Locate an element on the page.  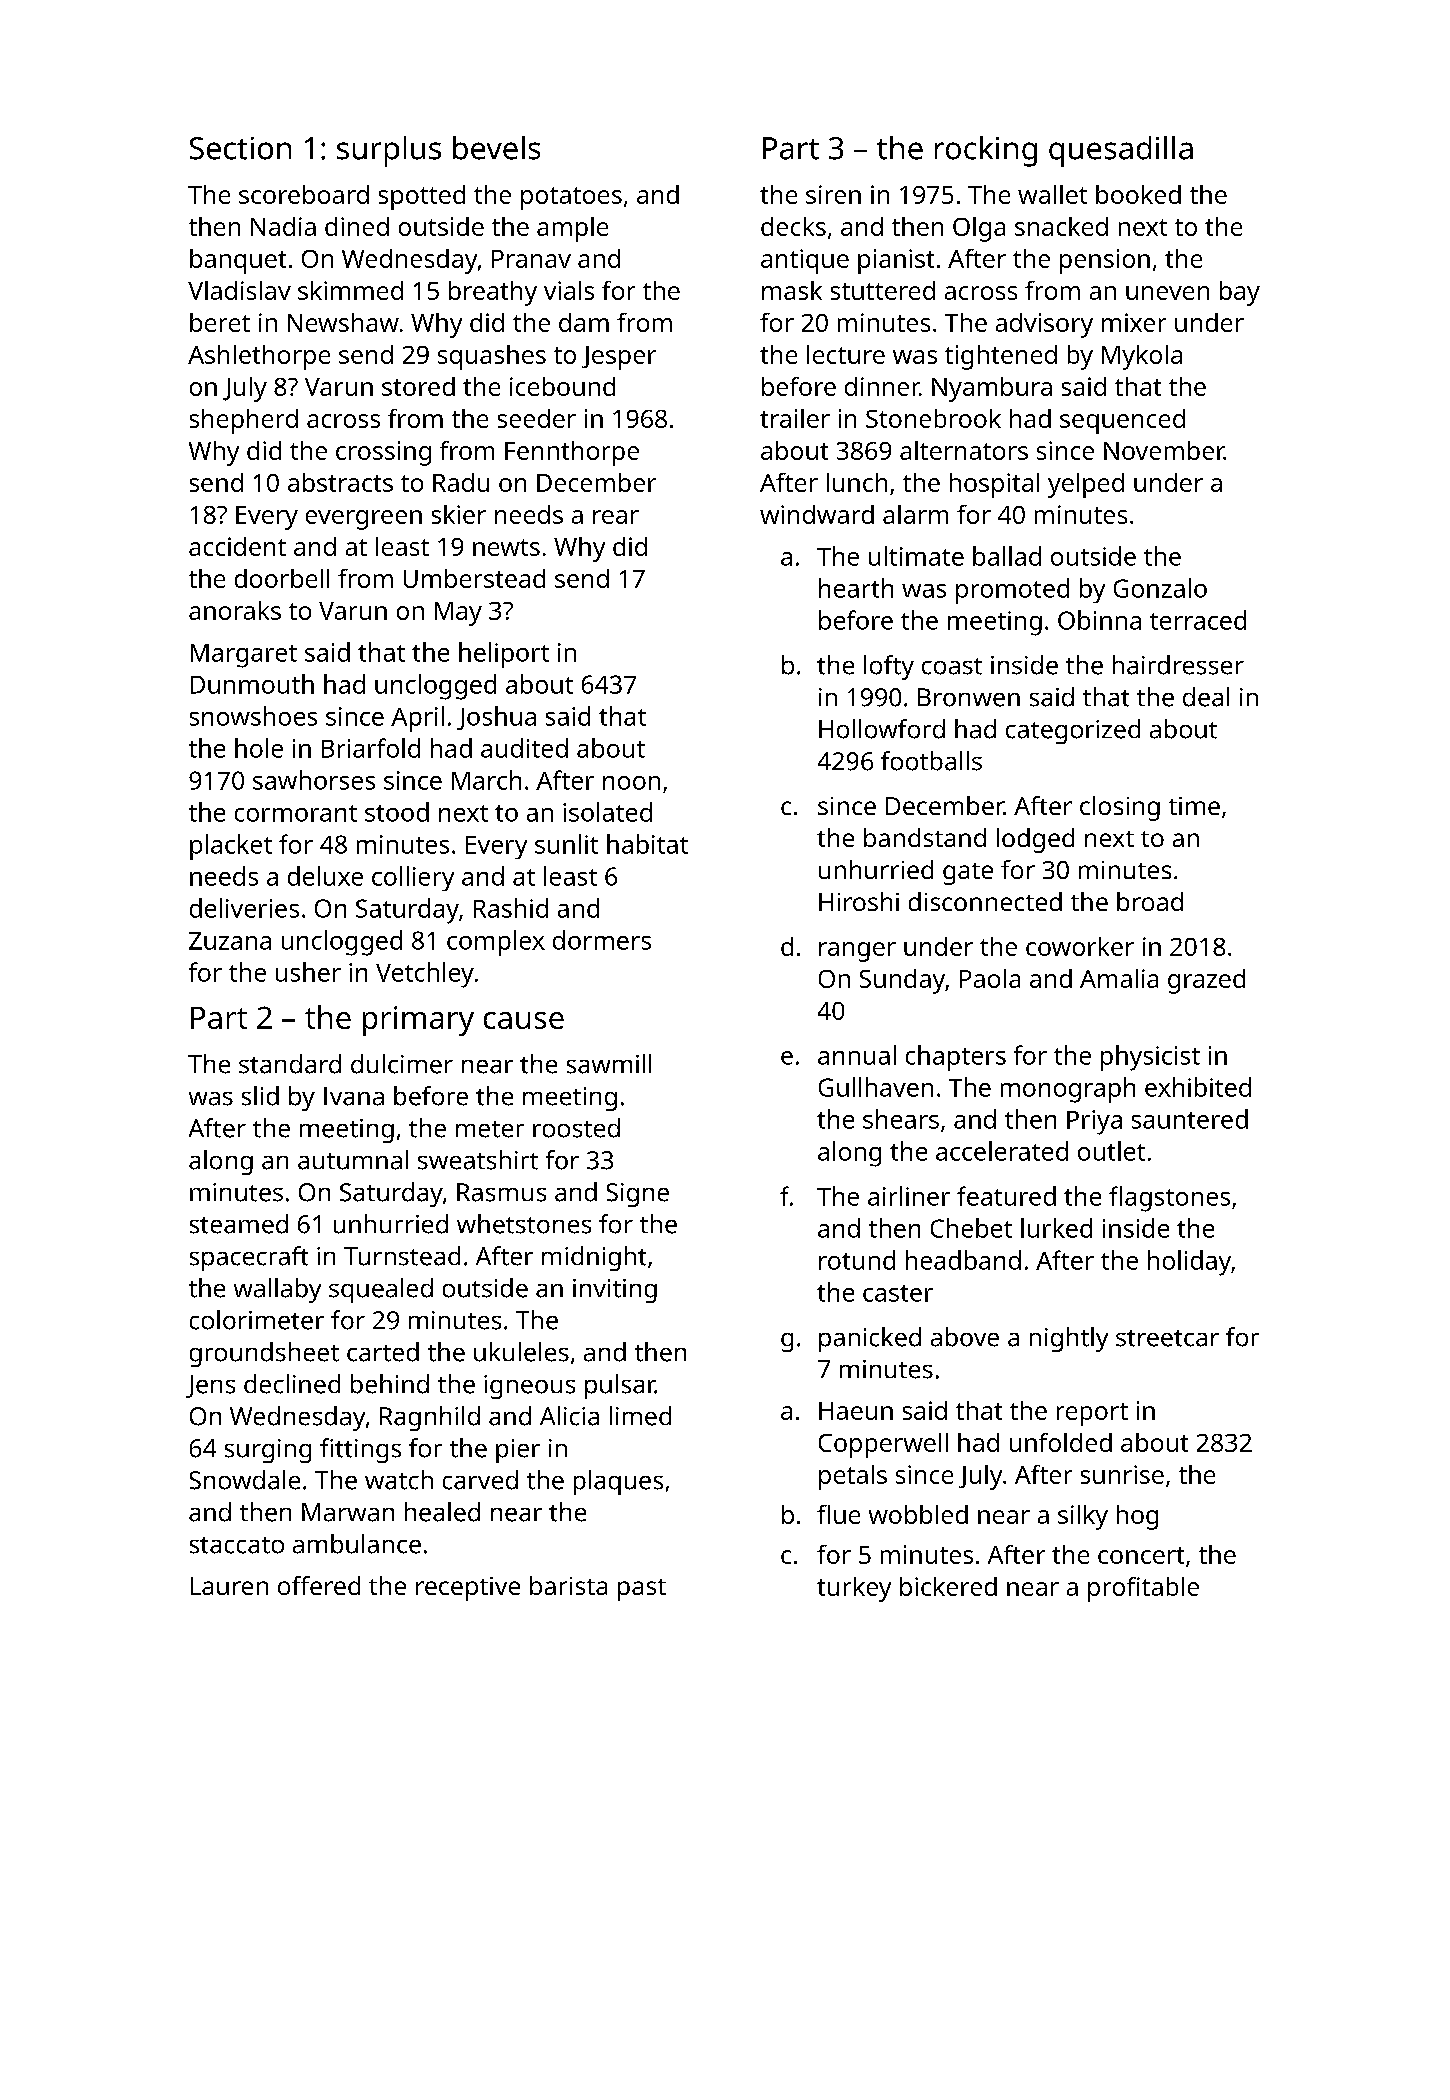
past is located at coordinates (642, 1590).
